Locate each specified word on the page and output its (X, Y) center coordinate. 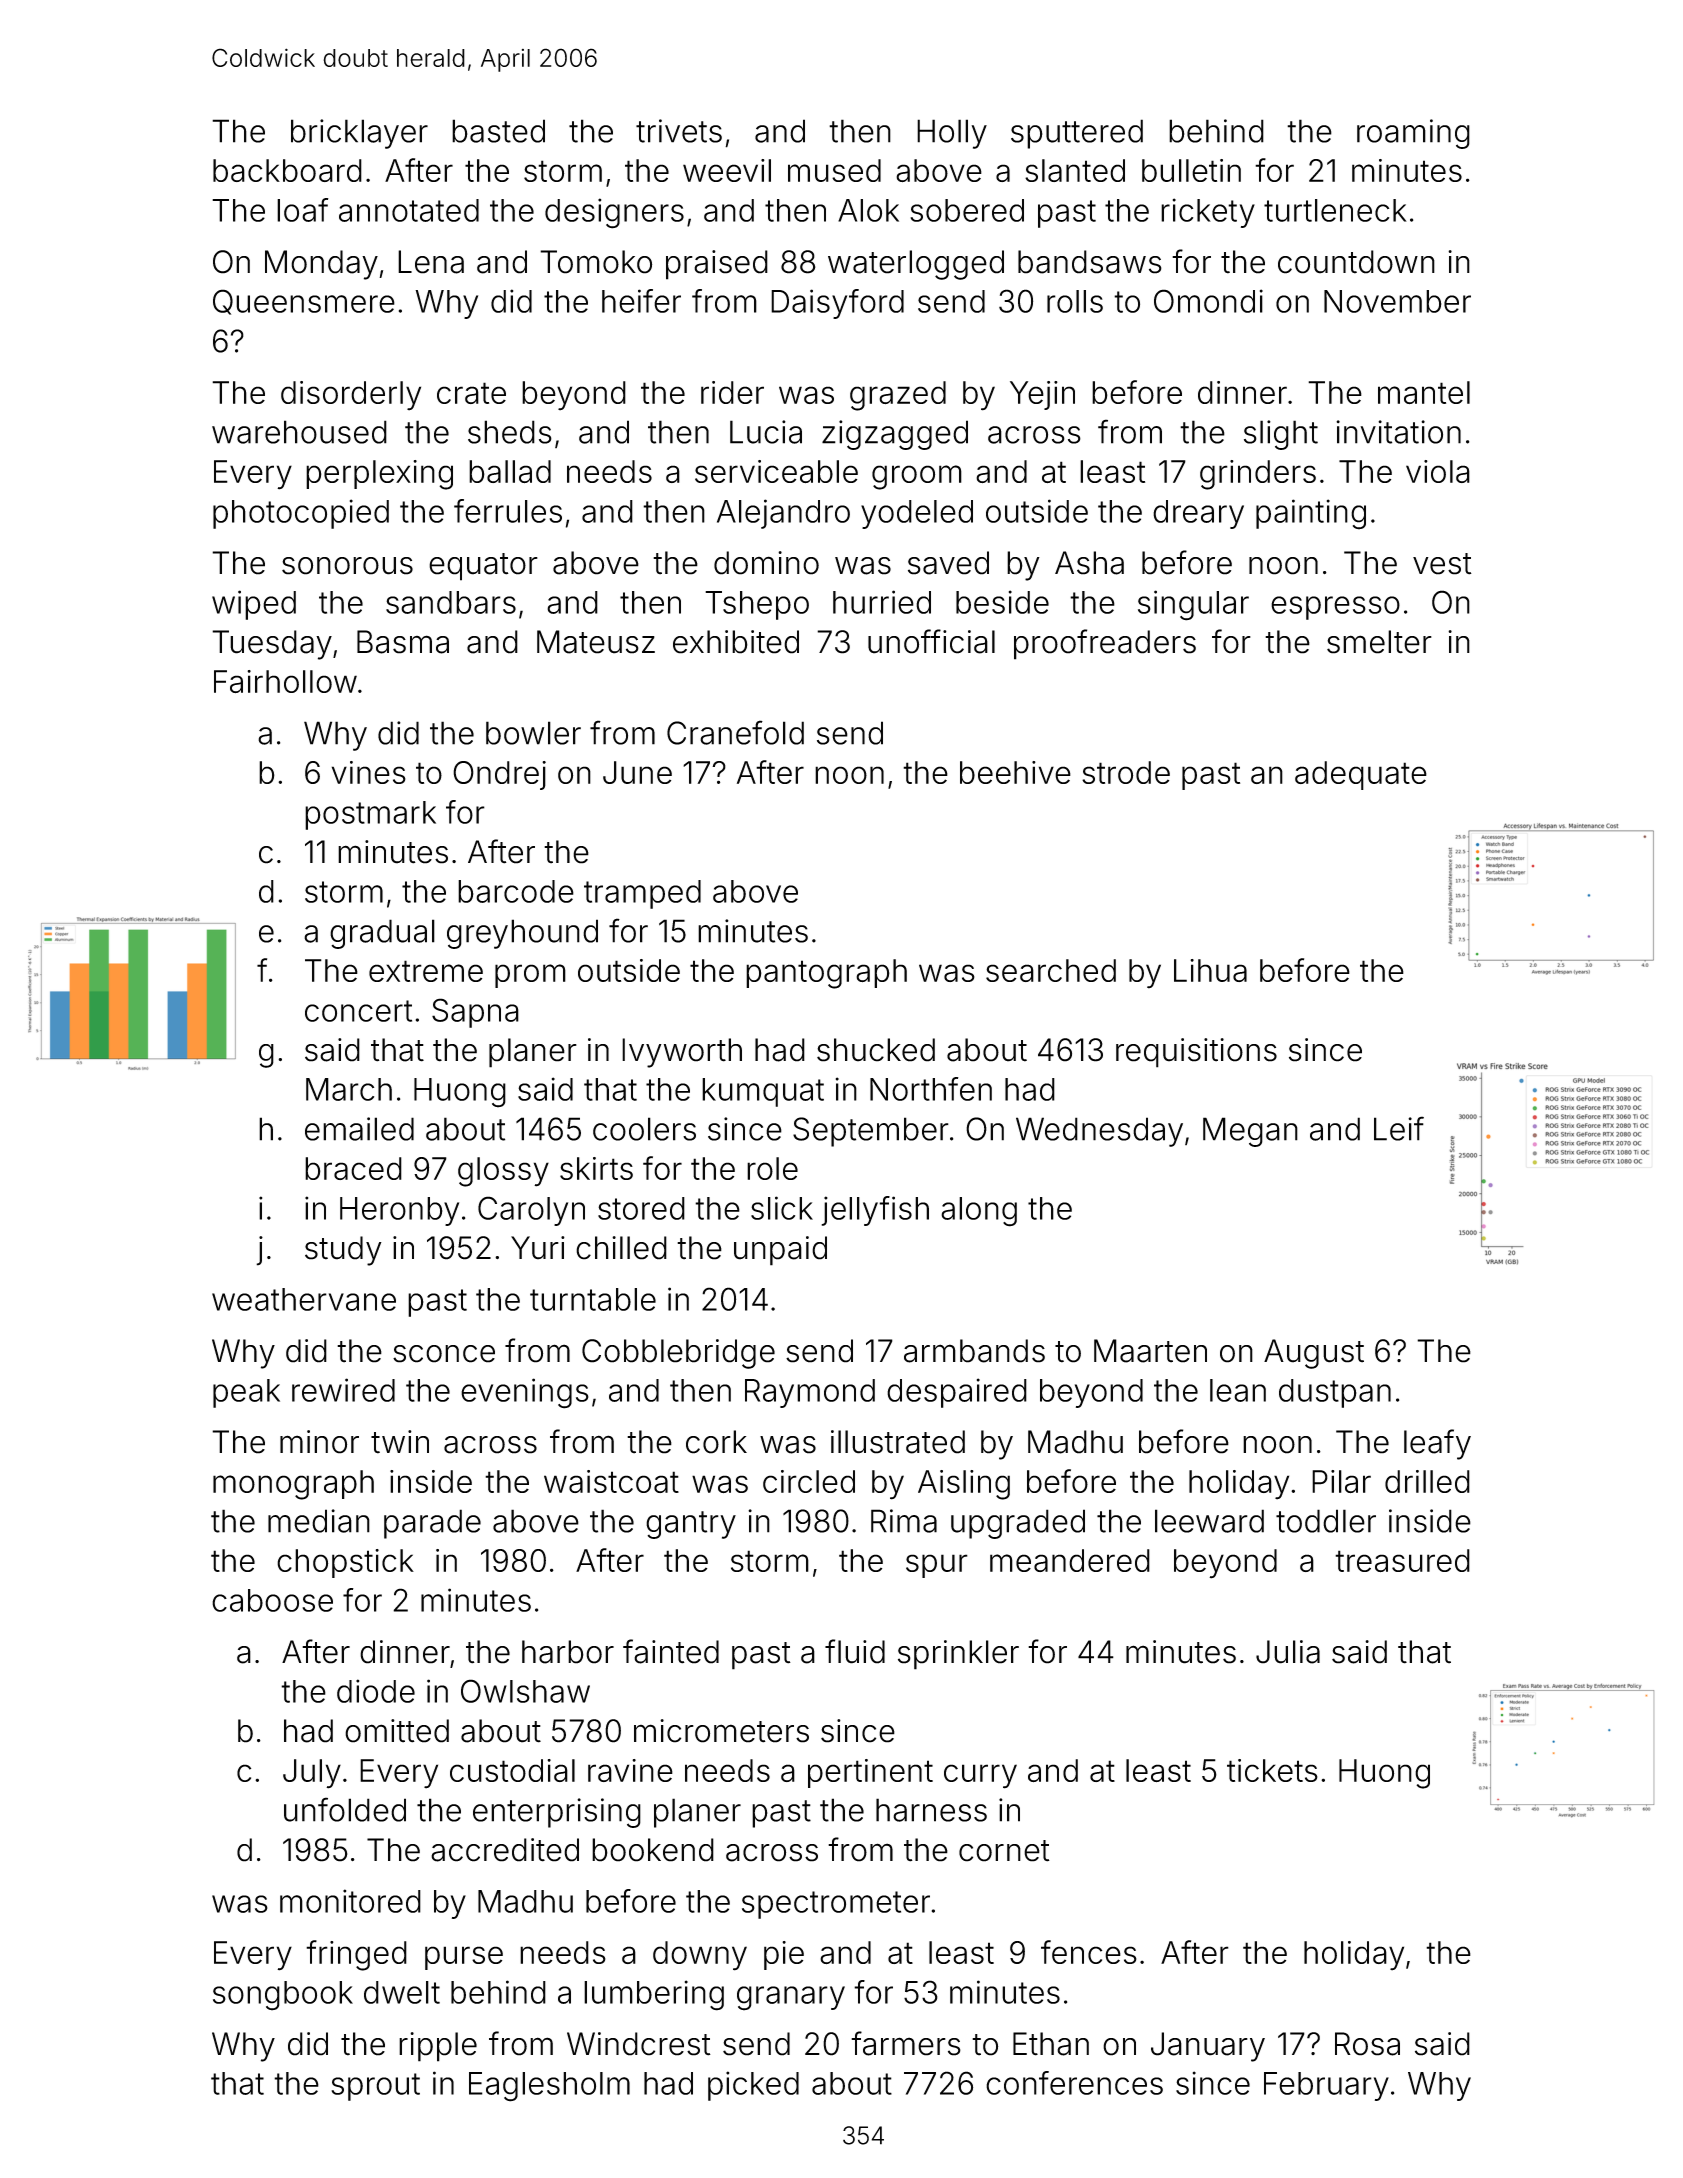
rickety (1208, 213)
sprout (375, 2087)
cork (716, 1442)
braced (353, 1168)
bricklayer (359, 134)
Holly (952, 134)
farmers (906, 2043)
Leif (1399, 1128)
